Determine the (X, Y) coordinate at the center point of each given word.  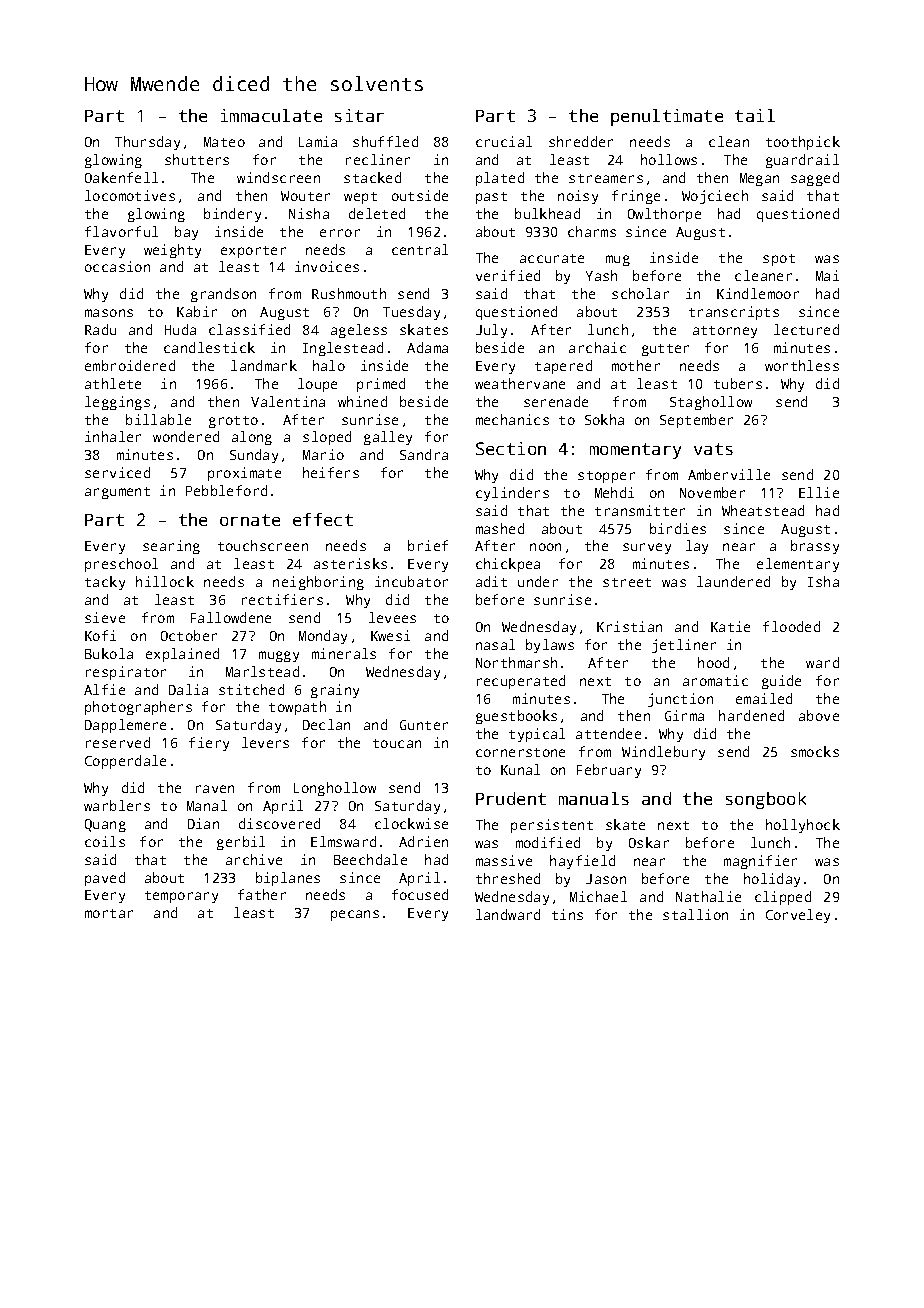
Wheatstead (763, 510)
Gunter (424, 725)
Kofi (100, 635)
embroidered (130, 365)
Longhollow (335, 789)
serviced (117, 472)
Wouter (305, 196)
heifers (331, 472)
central (420, 249)
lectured (806, 329)
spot (779, 260)
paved (105, 879)
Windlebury (663, 753)
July (491, 331)
